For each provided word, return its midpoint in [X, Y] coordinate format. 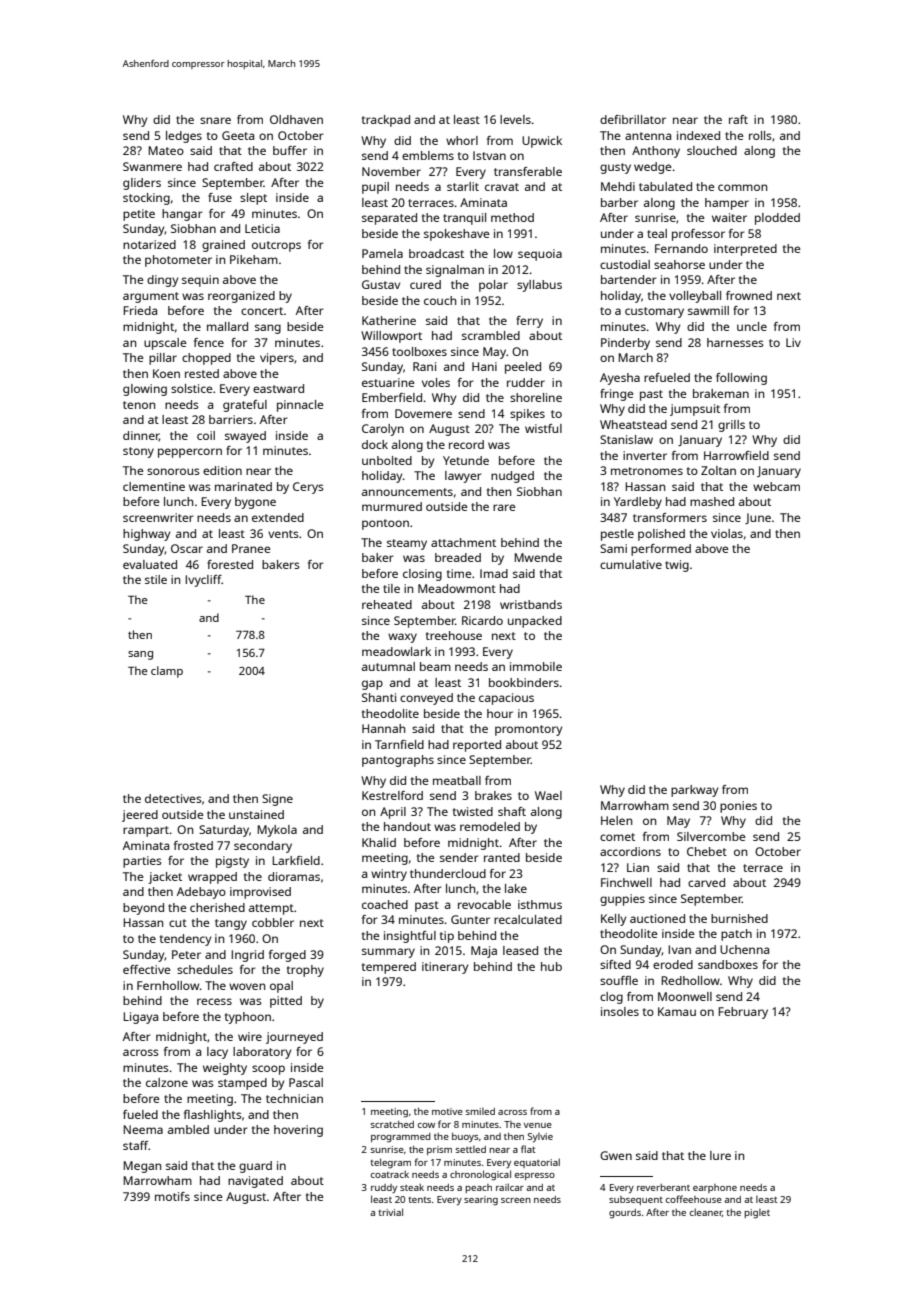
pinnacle [300, 406]
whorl [462, 140]
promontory [528, 730]
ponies [738, 807]
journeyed [294, 1038]
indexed [698, 135]
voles [436, 382]
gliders [142, 184]
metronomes [647, 471]
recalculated [528, 919]
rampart [146, 831]
